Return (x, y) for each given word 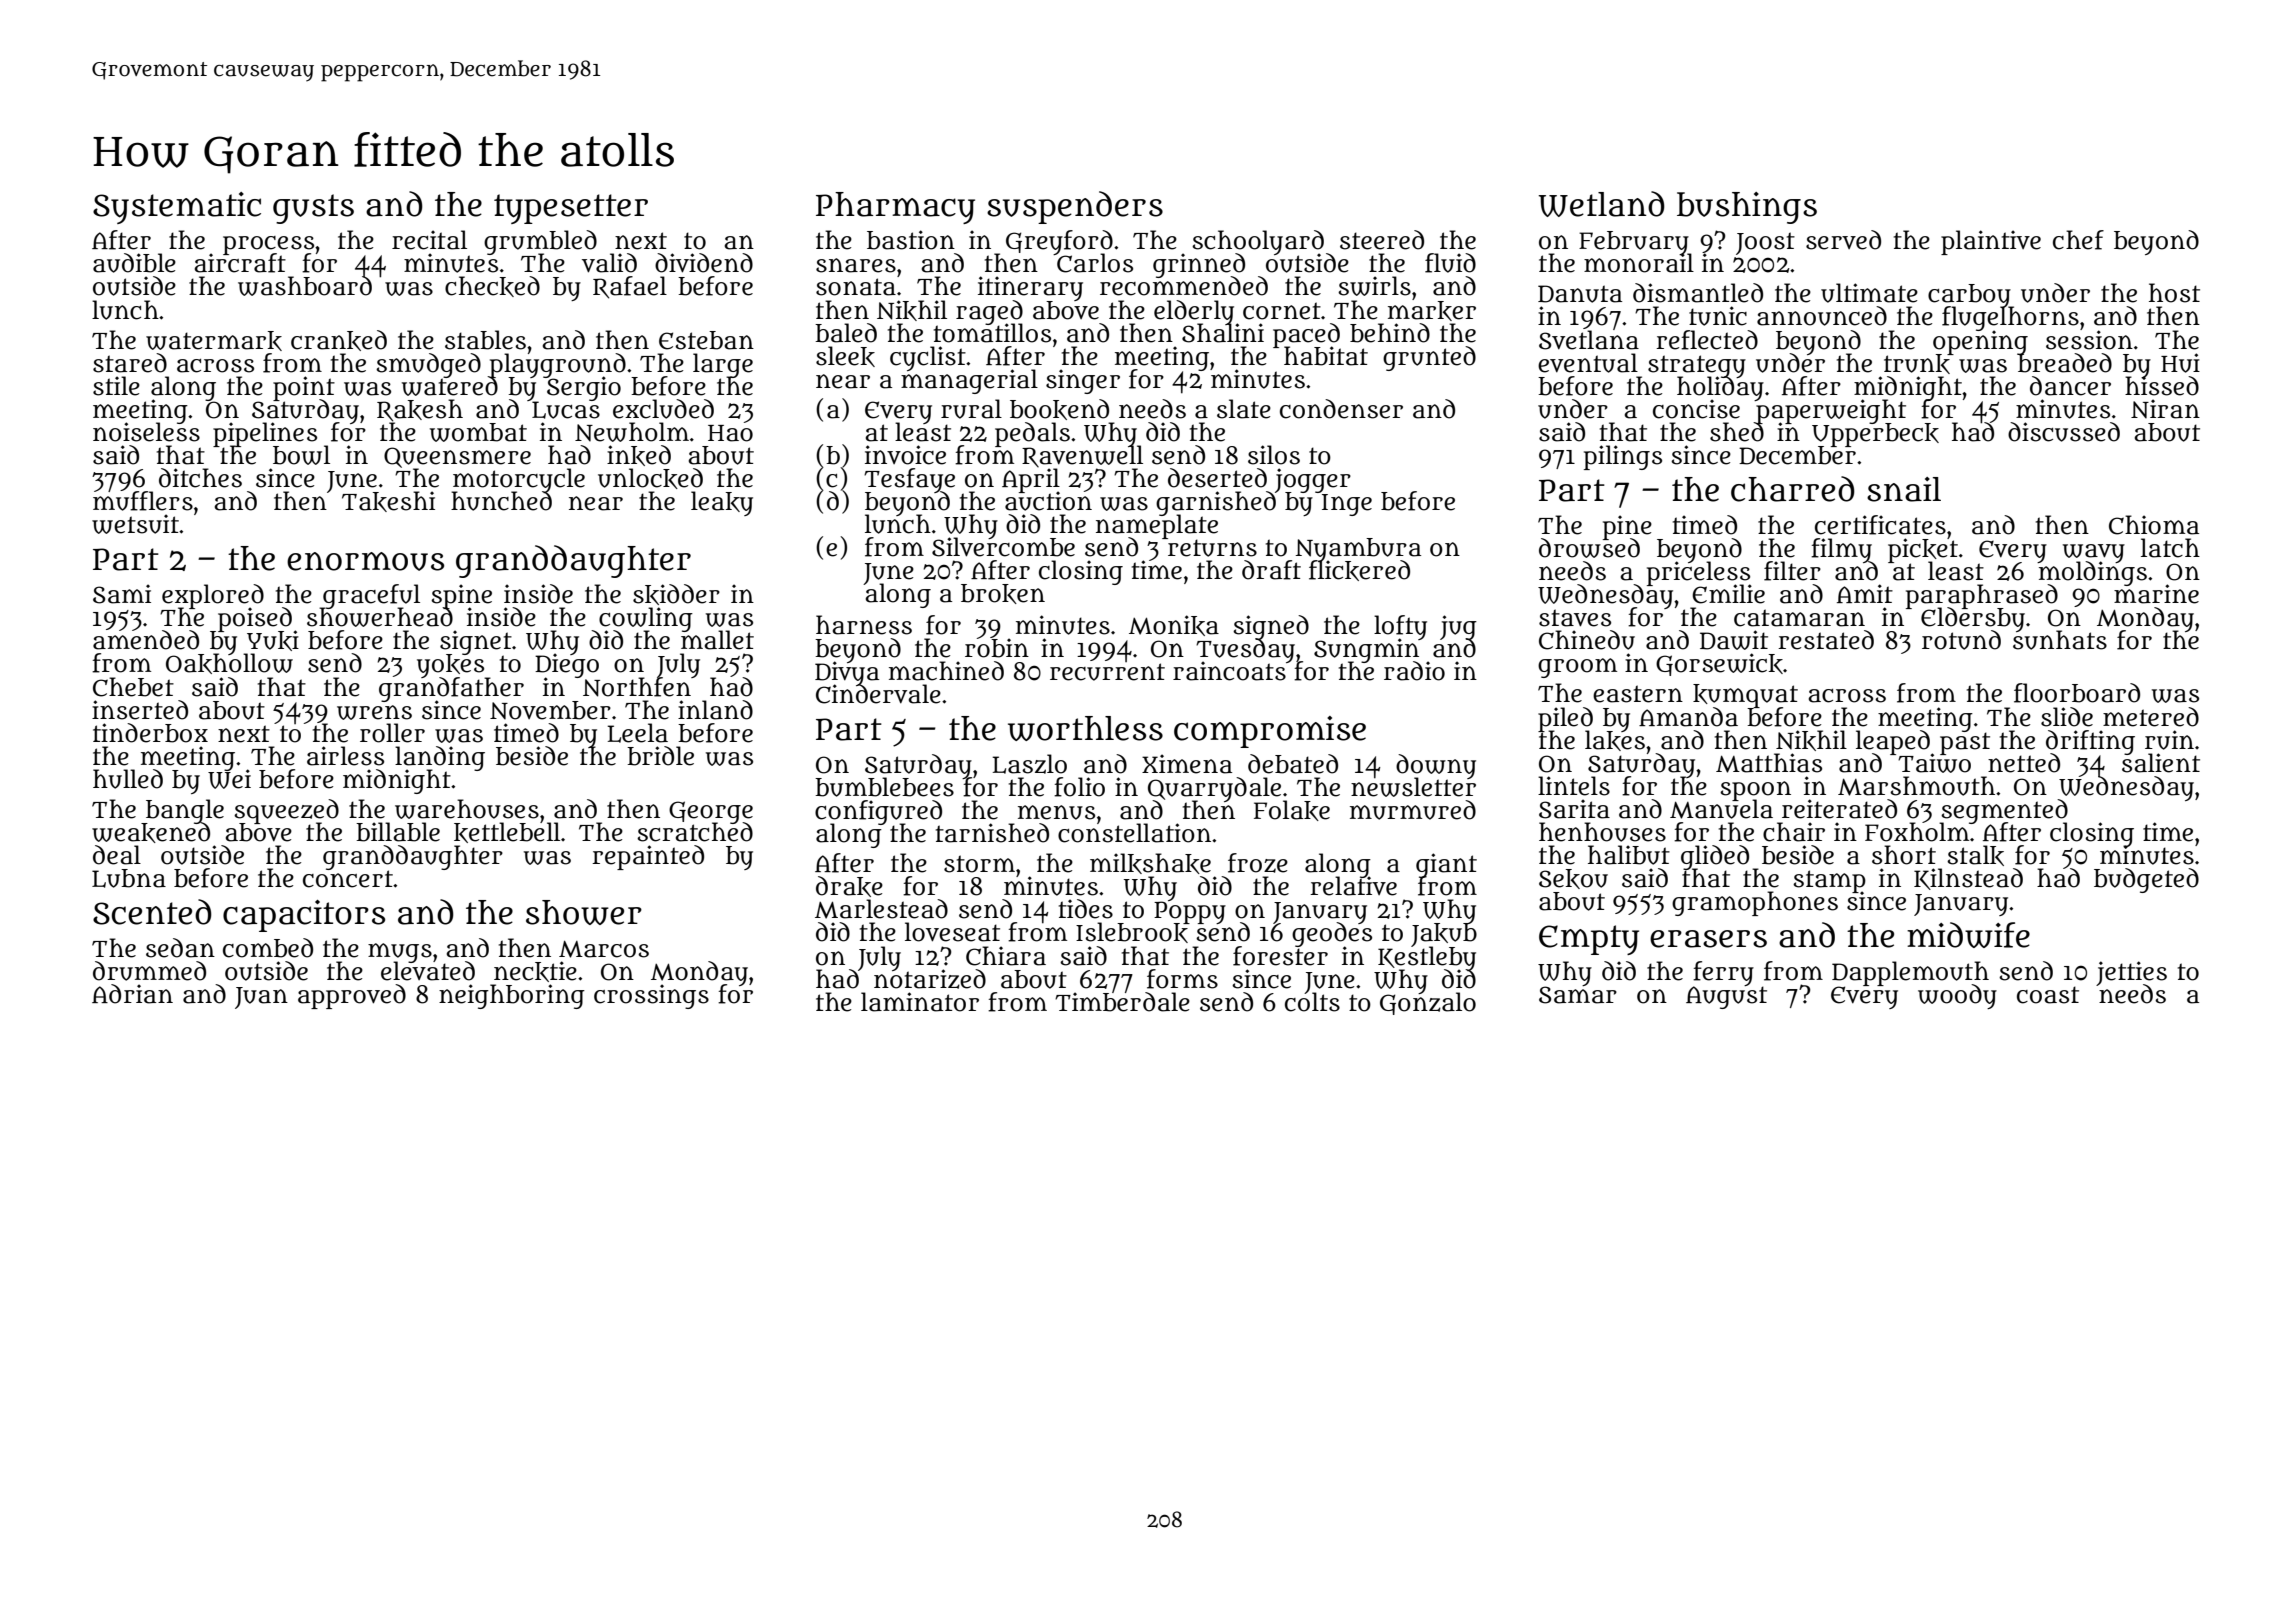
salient (2161, 763)
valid (609, 263)
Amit (1865, 593)
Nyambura (1358, 549)
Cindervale (878, 694)
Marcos (604, 949)
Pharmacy (895, 208)
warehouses (467, 809)
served (1843, 240)
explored (213, 596)
